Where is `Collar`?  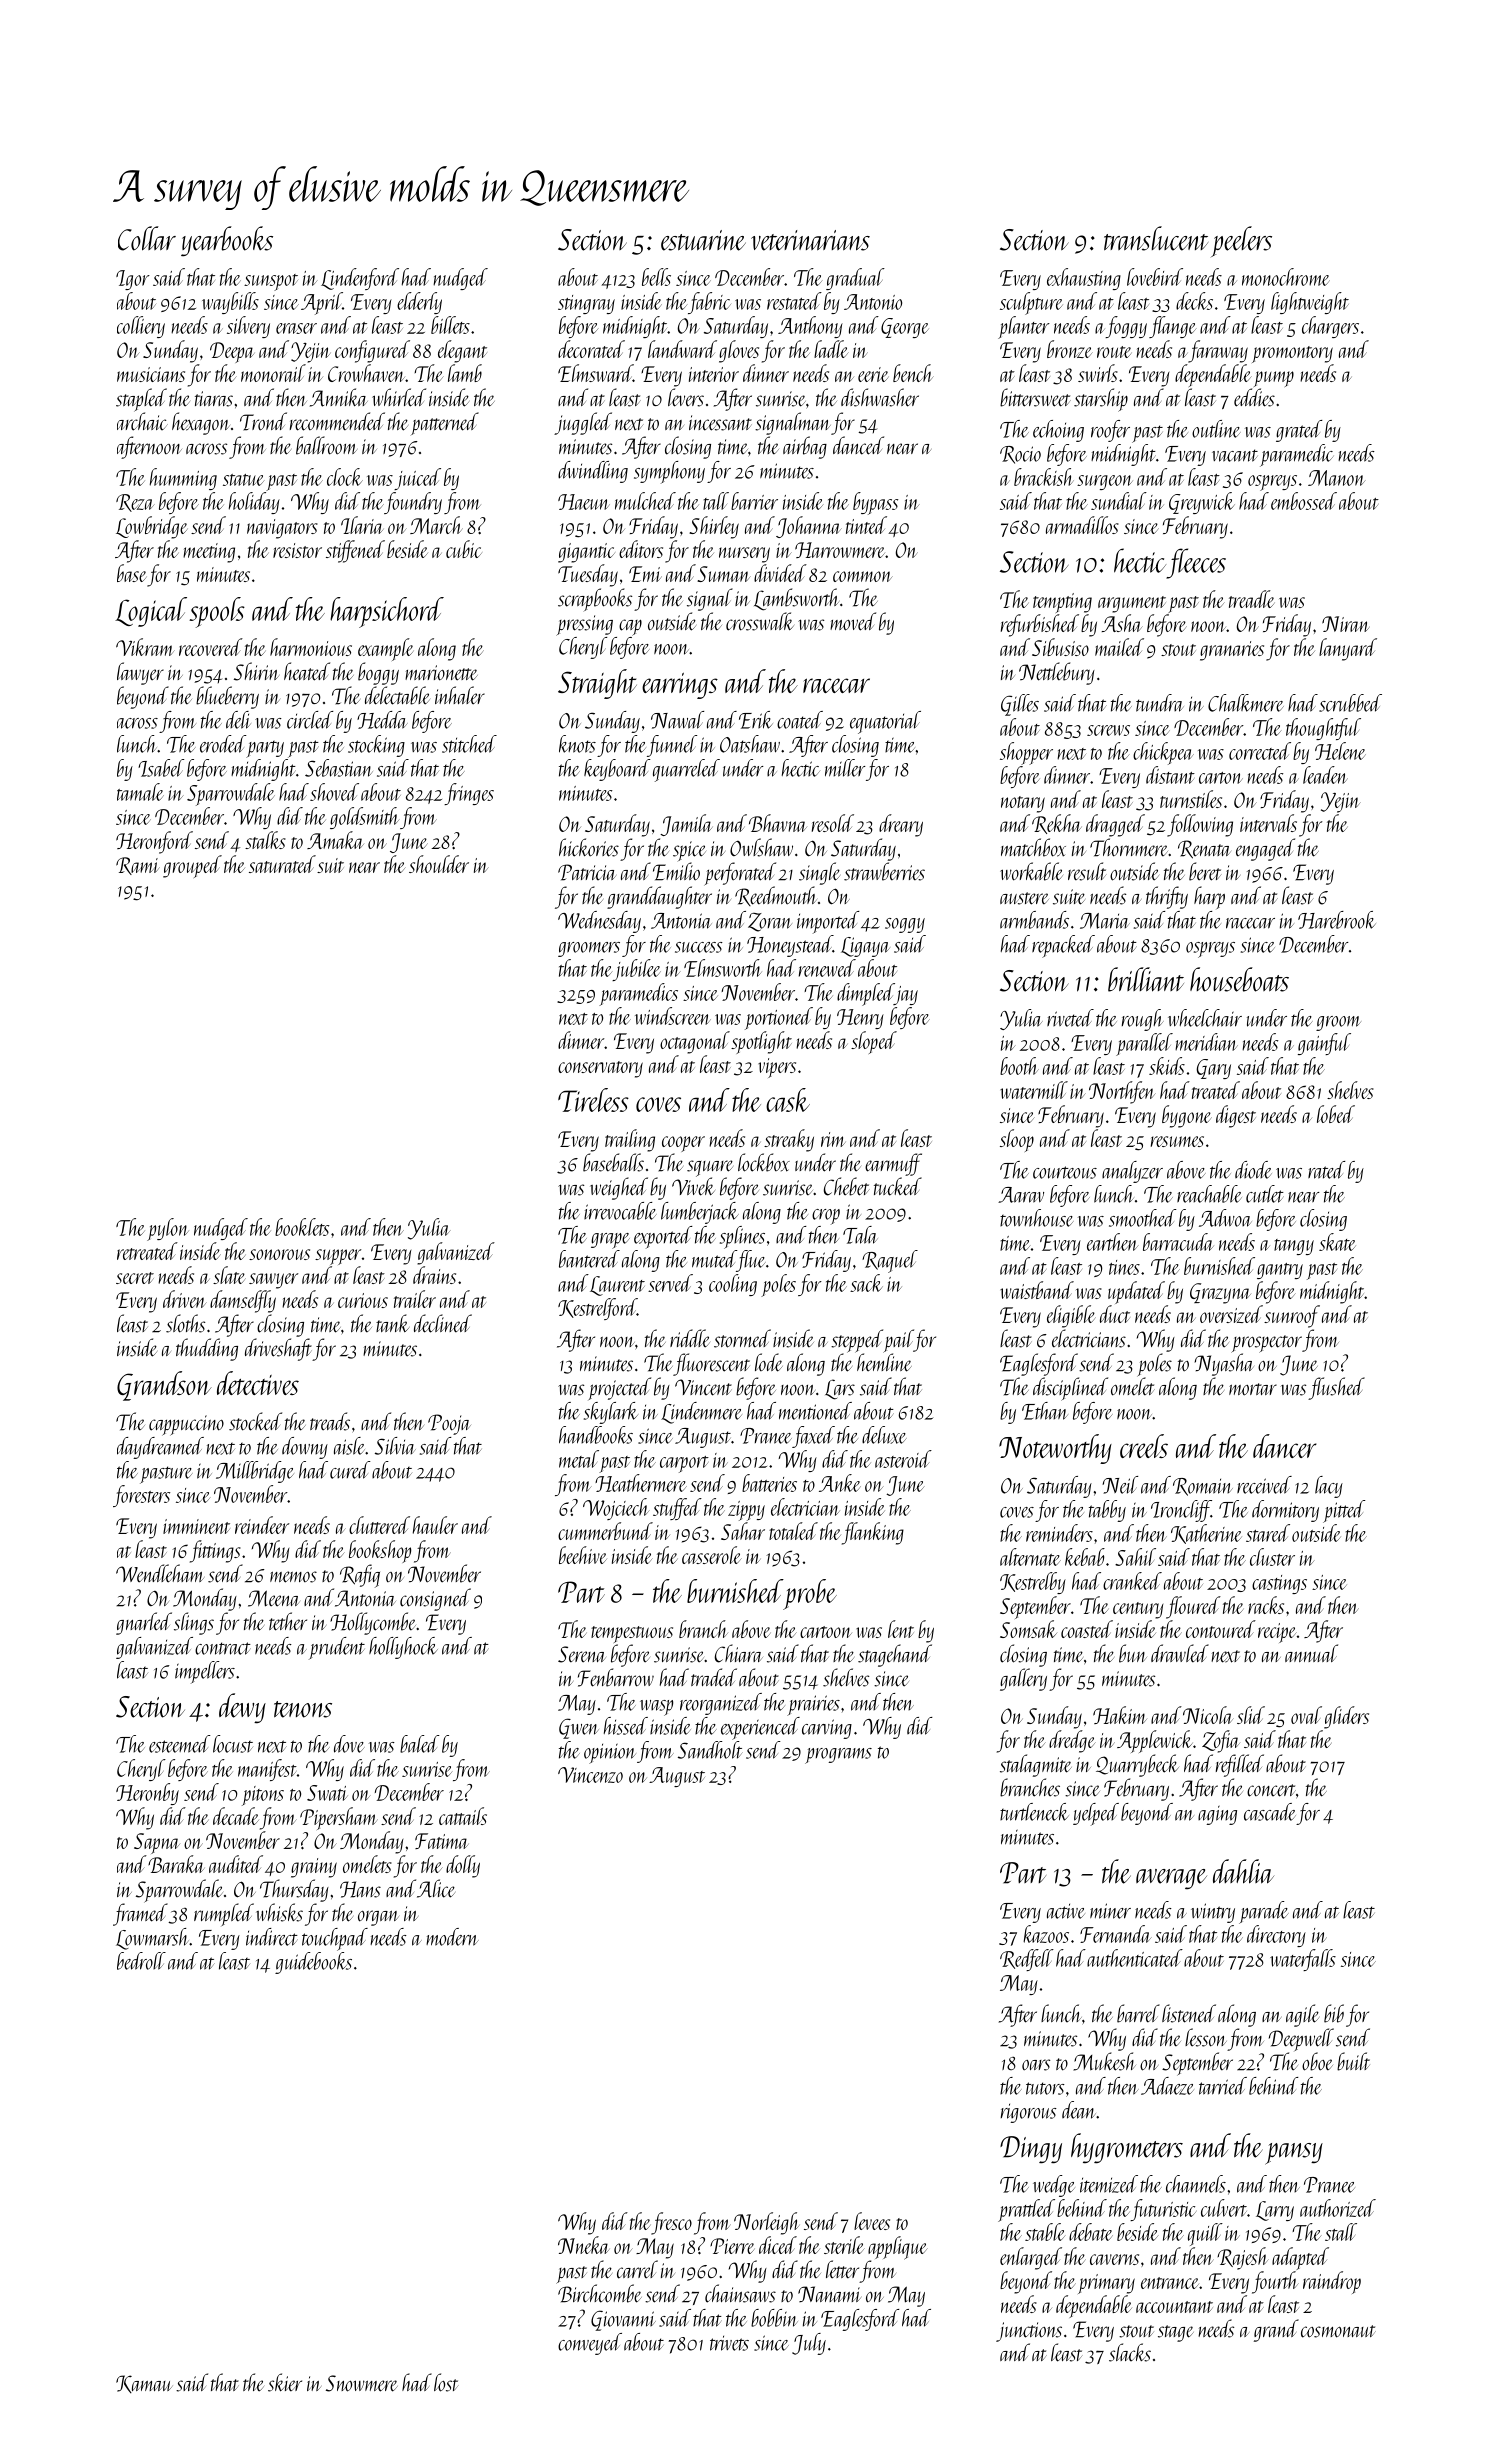 Collar is located at coordinates (147, 238).
